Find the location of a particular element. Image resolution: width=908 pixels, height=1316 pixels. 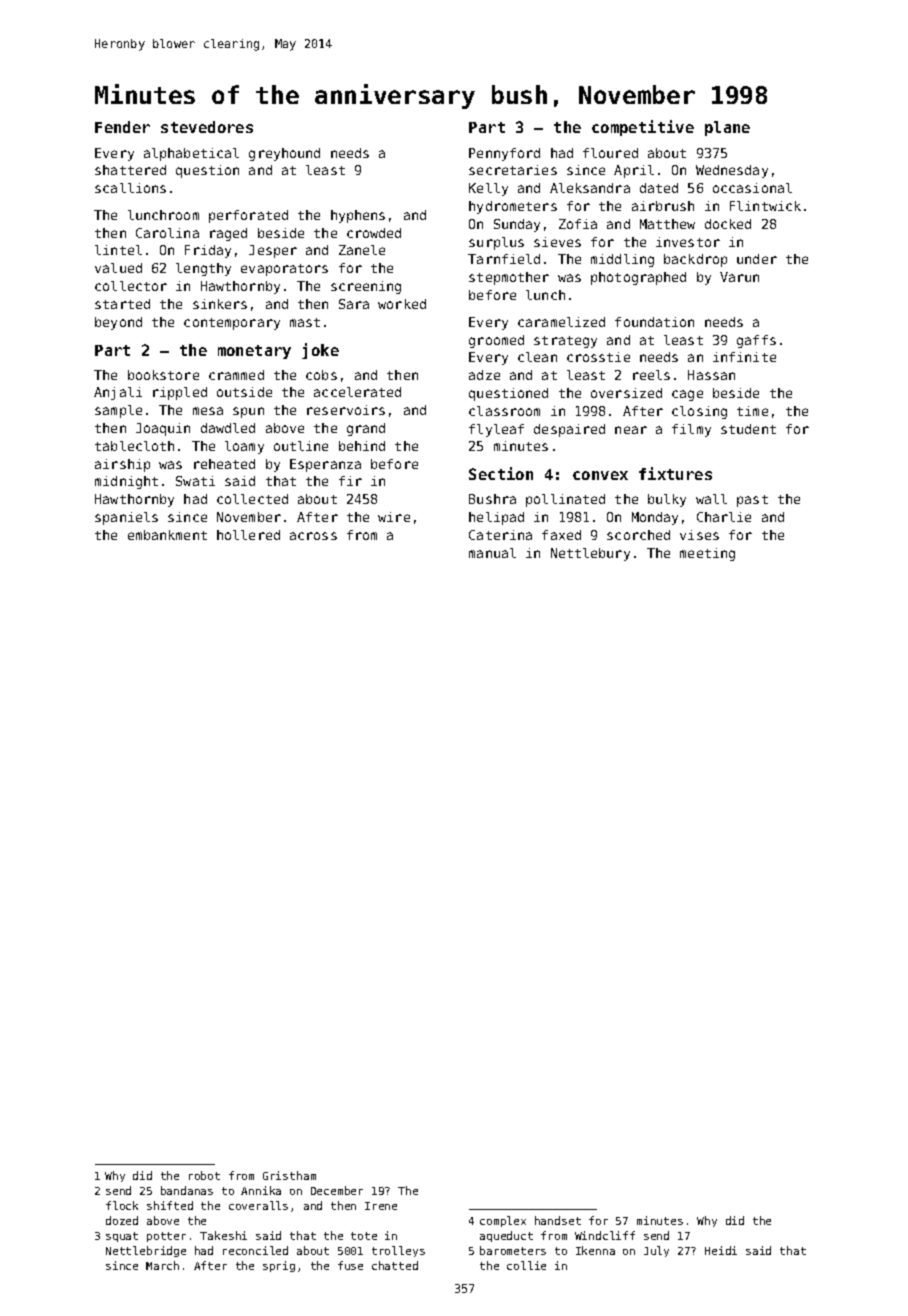

plane is located at coordinates (727, 128).
